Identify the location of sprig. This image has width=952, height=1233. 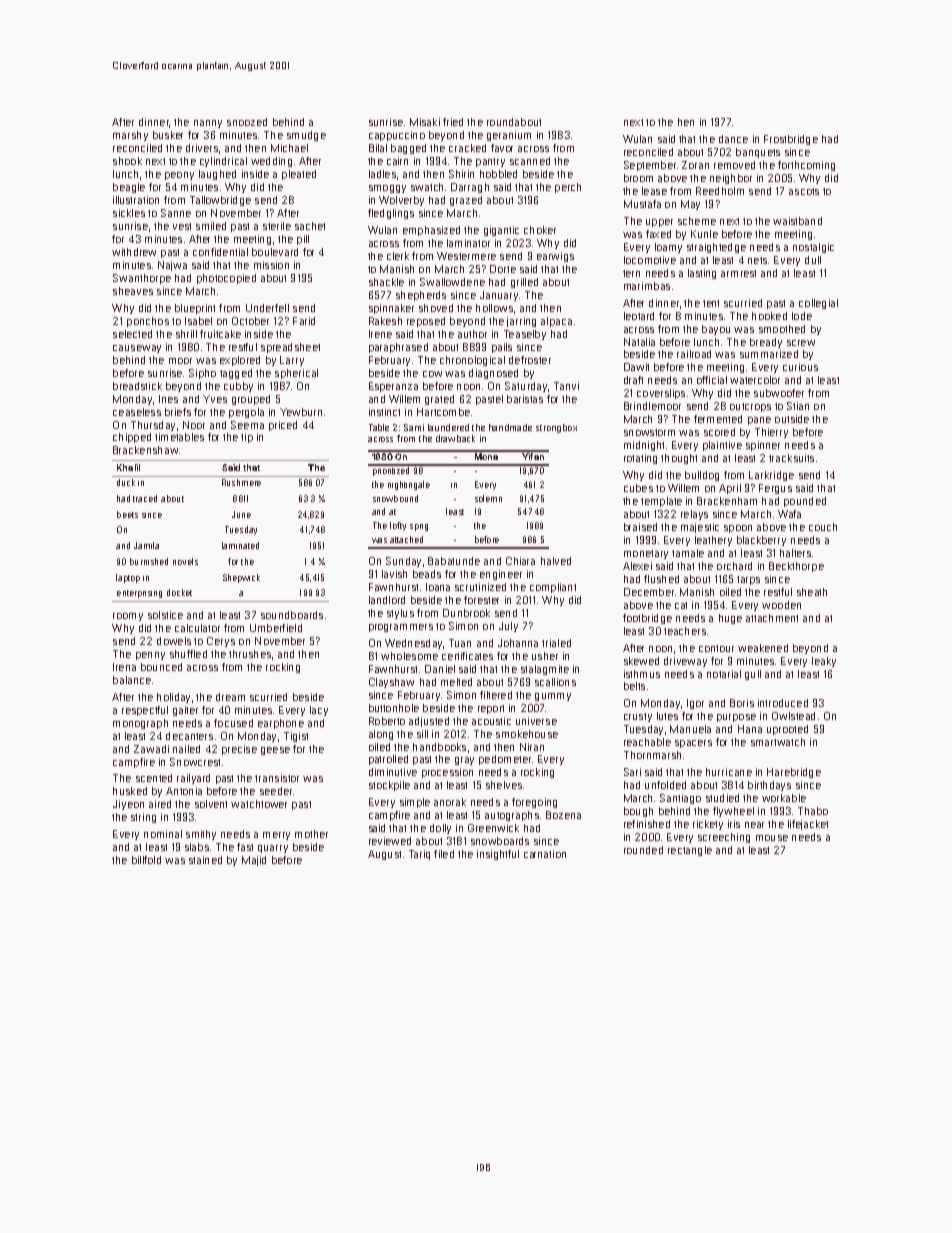
(419, 527).
